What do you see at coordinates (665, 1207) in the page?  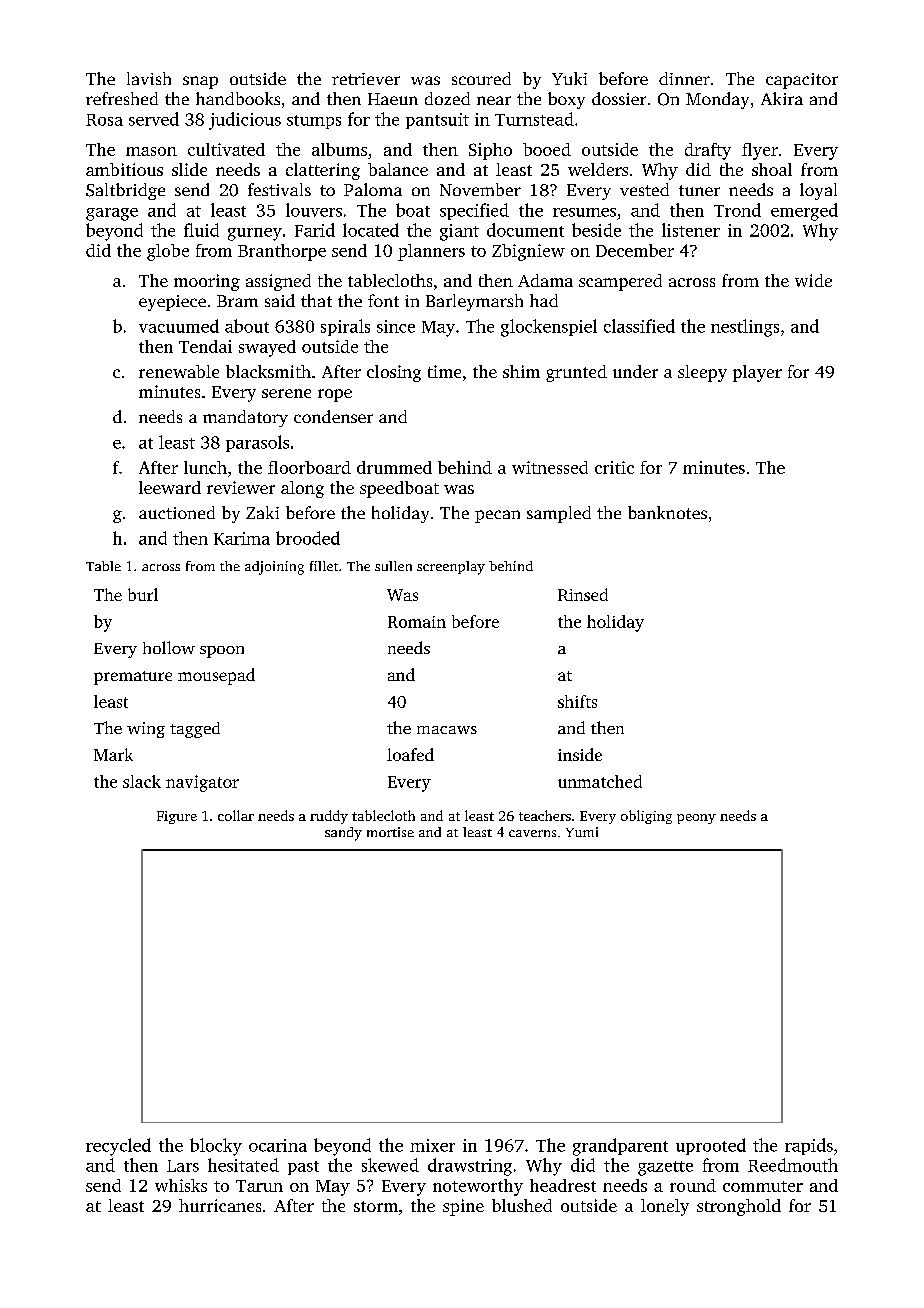 I see `lonely` at bounding box center [665, 1207].
